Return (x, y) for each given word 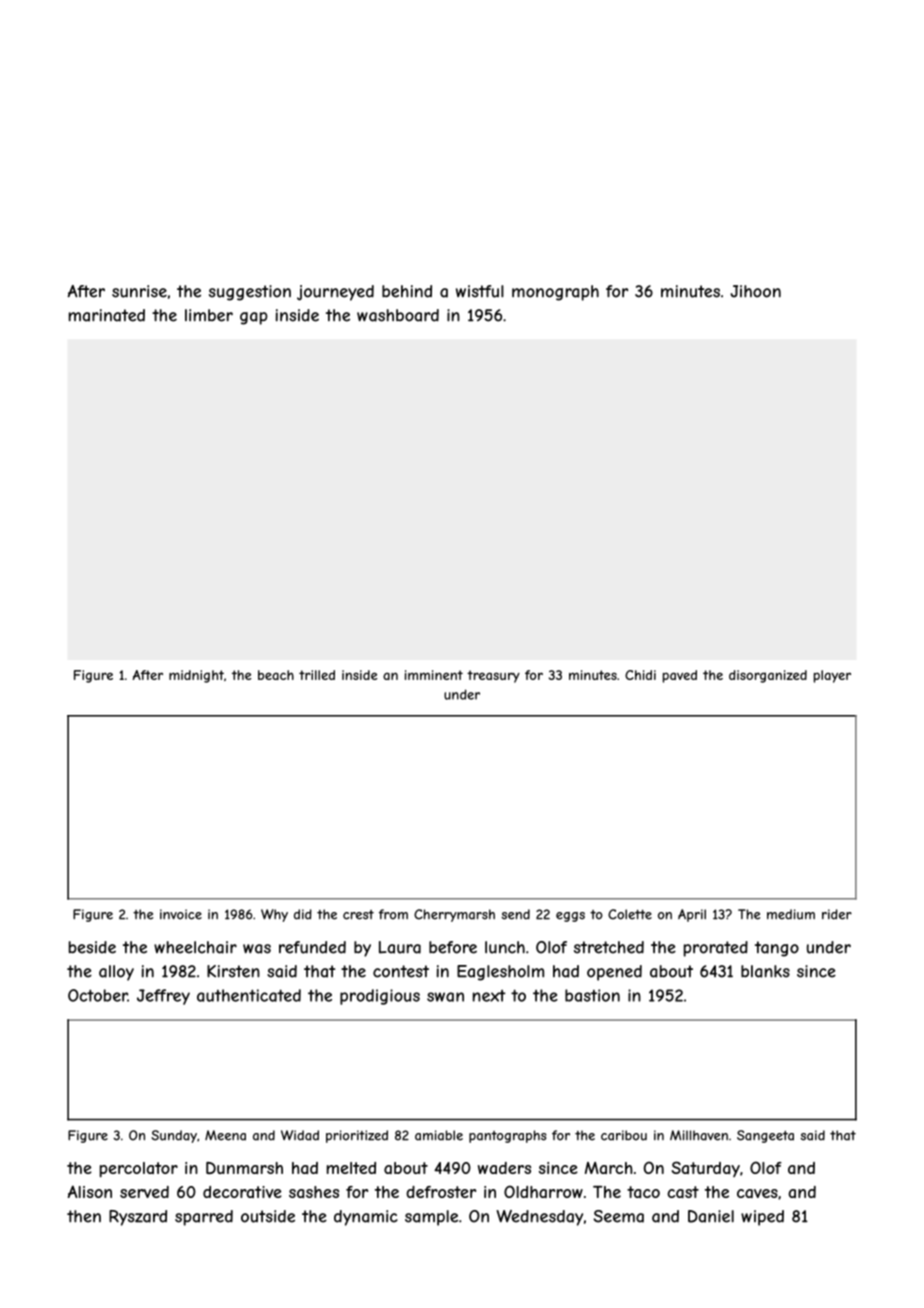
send (515, 914)
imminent (434, 675)
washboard (398, 315)
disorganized (768, 676)
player (832, 676)
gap (254, 318)
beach (276, 675)
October (98, 995)
